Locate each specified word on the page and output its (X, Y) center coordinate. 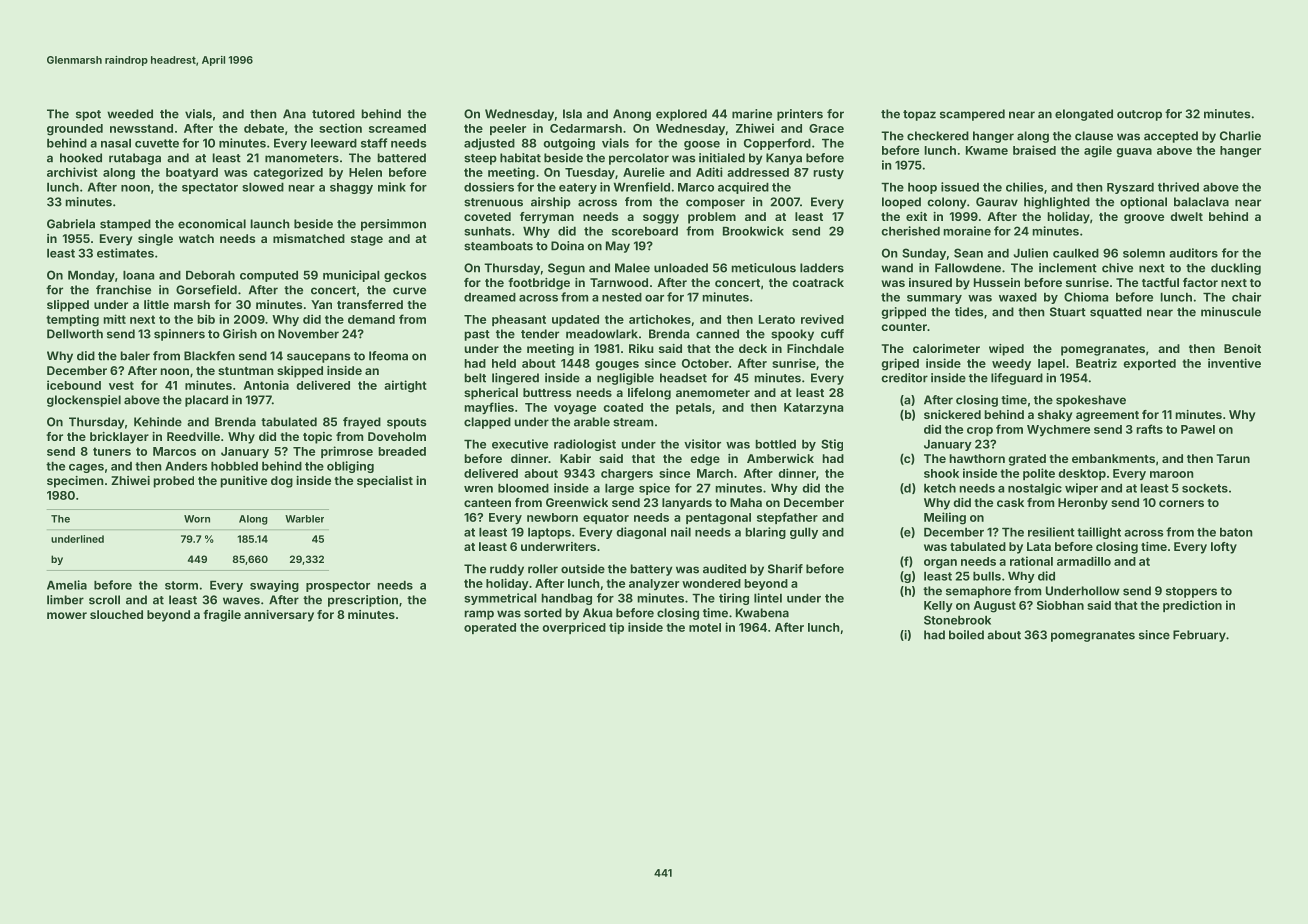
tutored (333, 114)
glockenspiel (84, 401)
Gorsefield (206, 290)
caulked (1076, 253)
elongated (1084, 115)
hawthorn (977, 458)
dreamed (490, 297)
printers (800, 115)
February (1199, 636)
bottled (775, 444)
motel (705, 627)
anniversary (279, 616)
